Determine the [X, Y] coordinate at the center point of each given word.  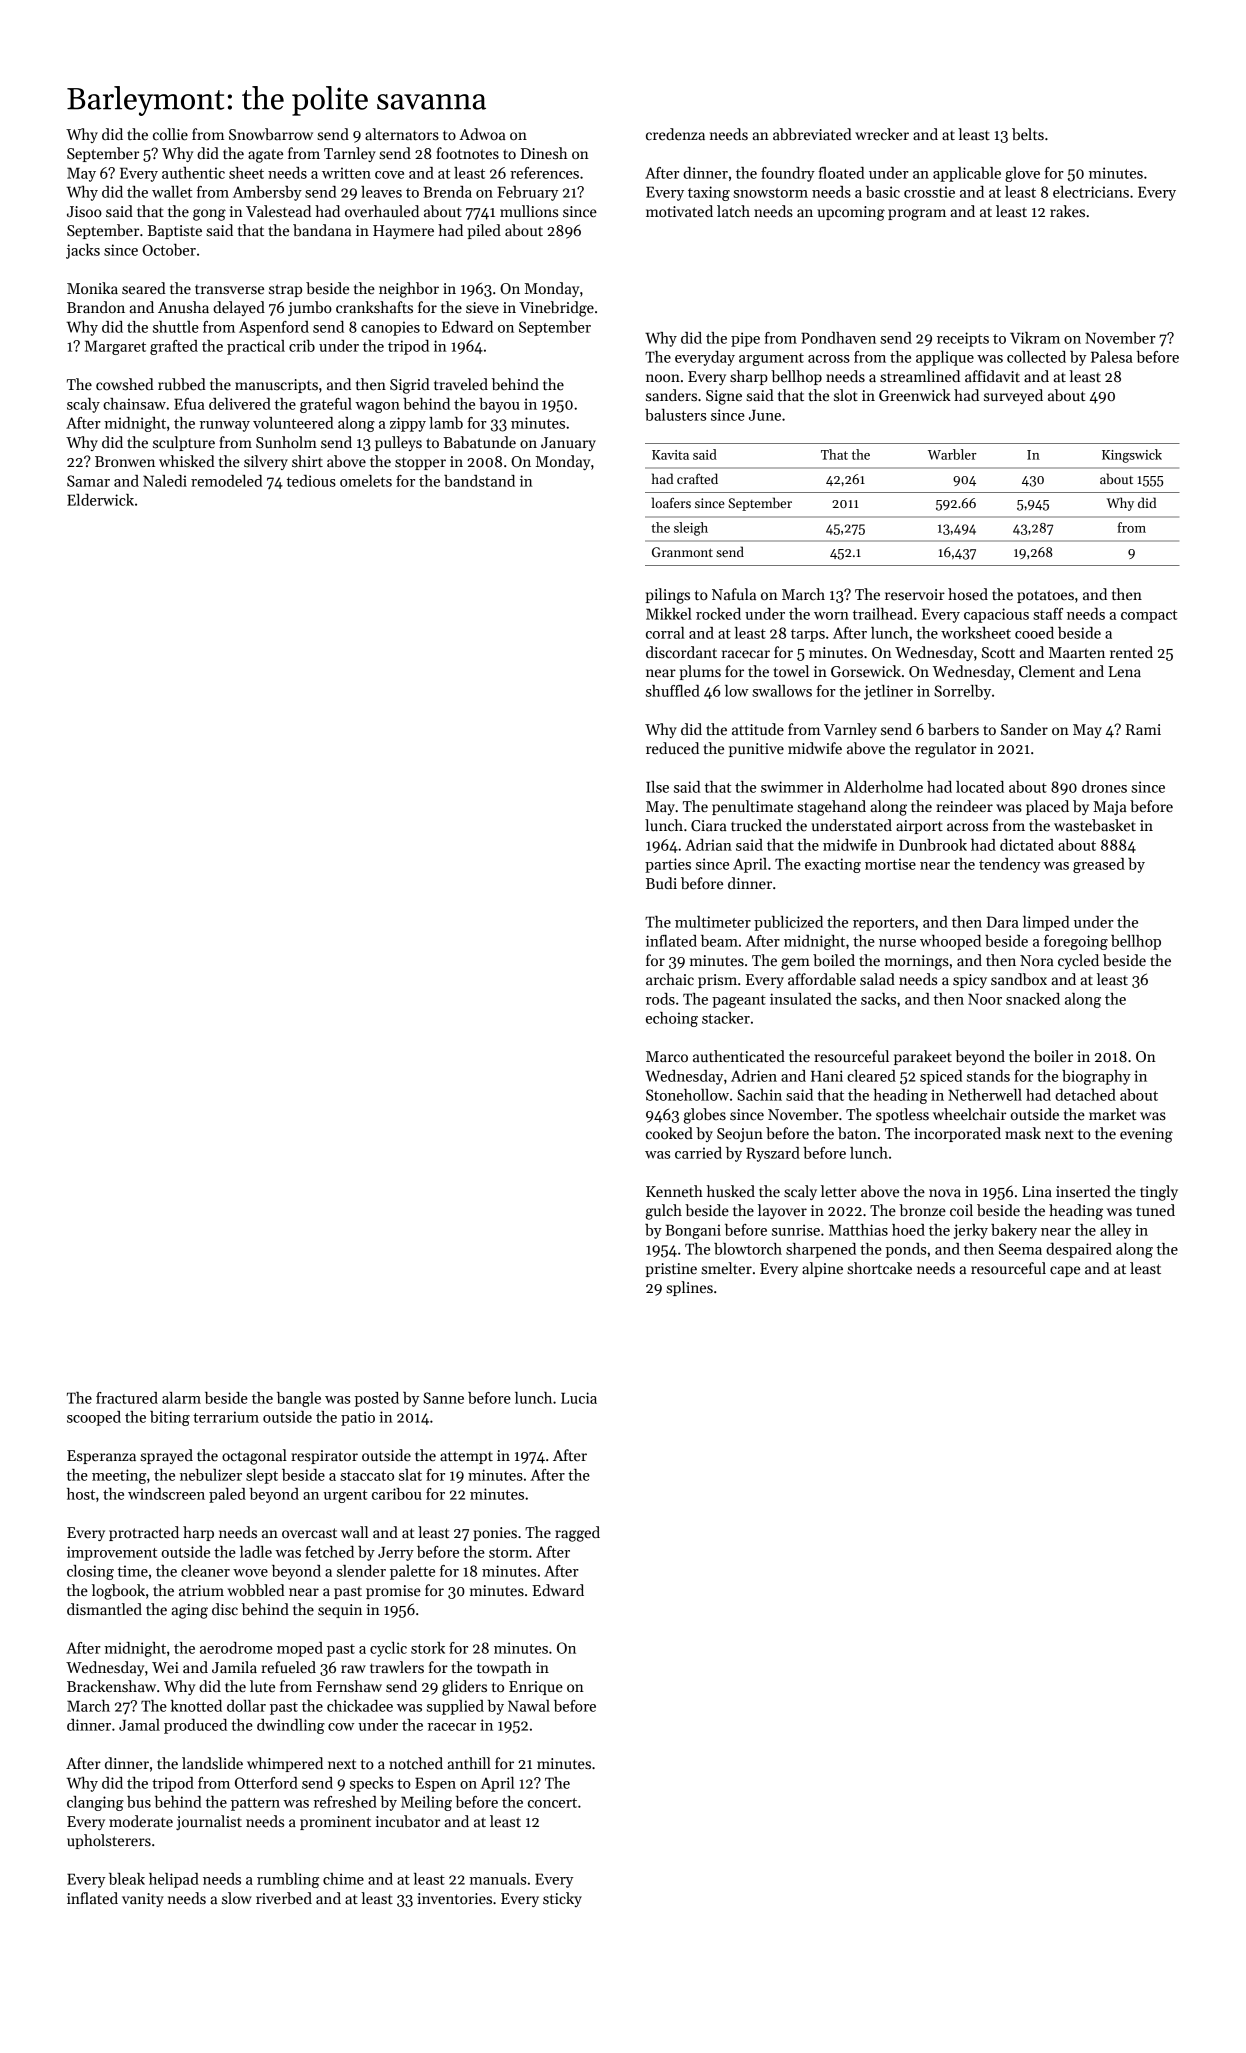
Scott [998, 652]
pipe [745, 339]
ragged [577, 1534]
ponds [905, 1250]
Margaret [115, 347]
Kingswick [1132, 456]
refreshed [345, 1802]
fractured [127, 1398]
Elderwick [100, 500]
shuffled [673, 691]
